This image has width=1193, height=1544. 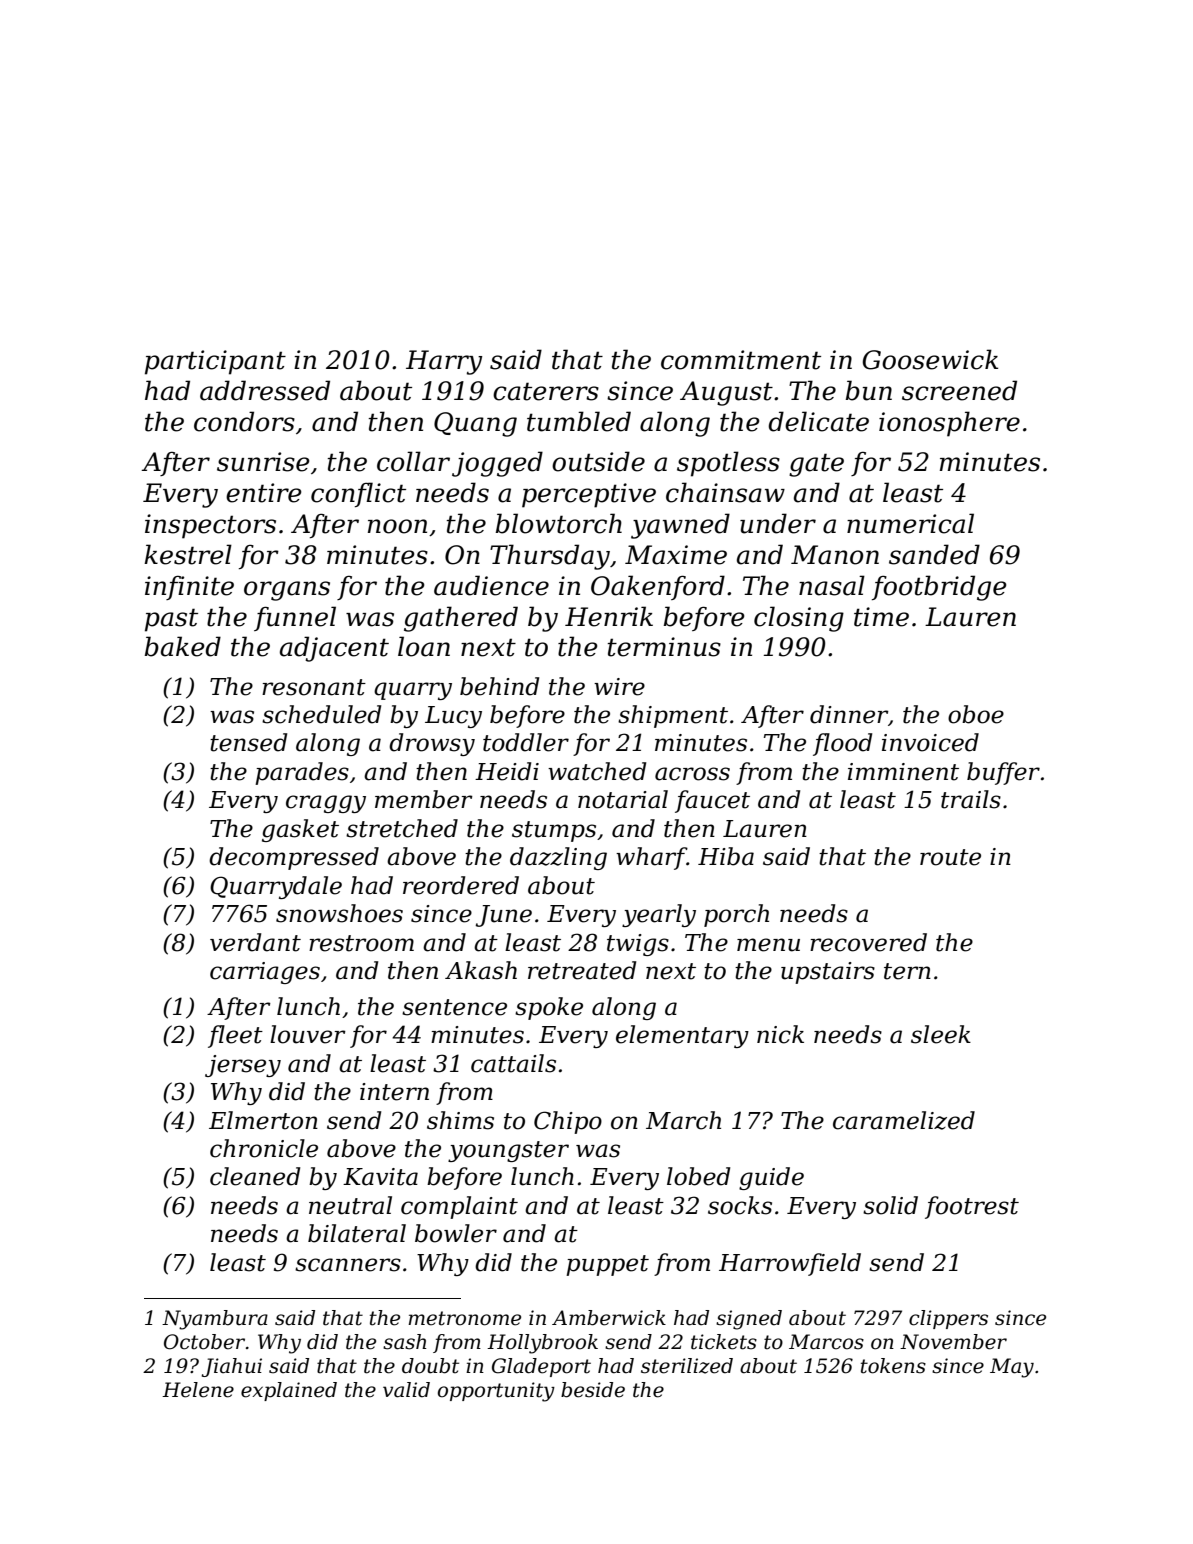 I want to click on sanded, so click(x=934, y=554).
